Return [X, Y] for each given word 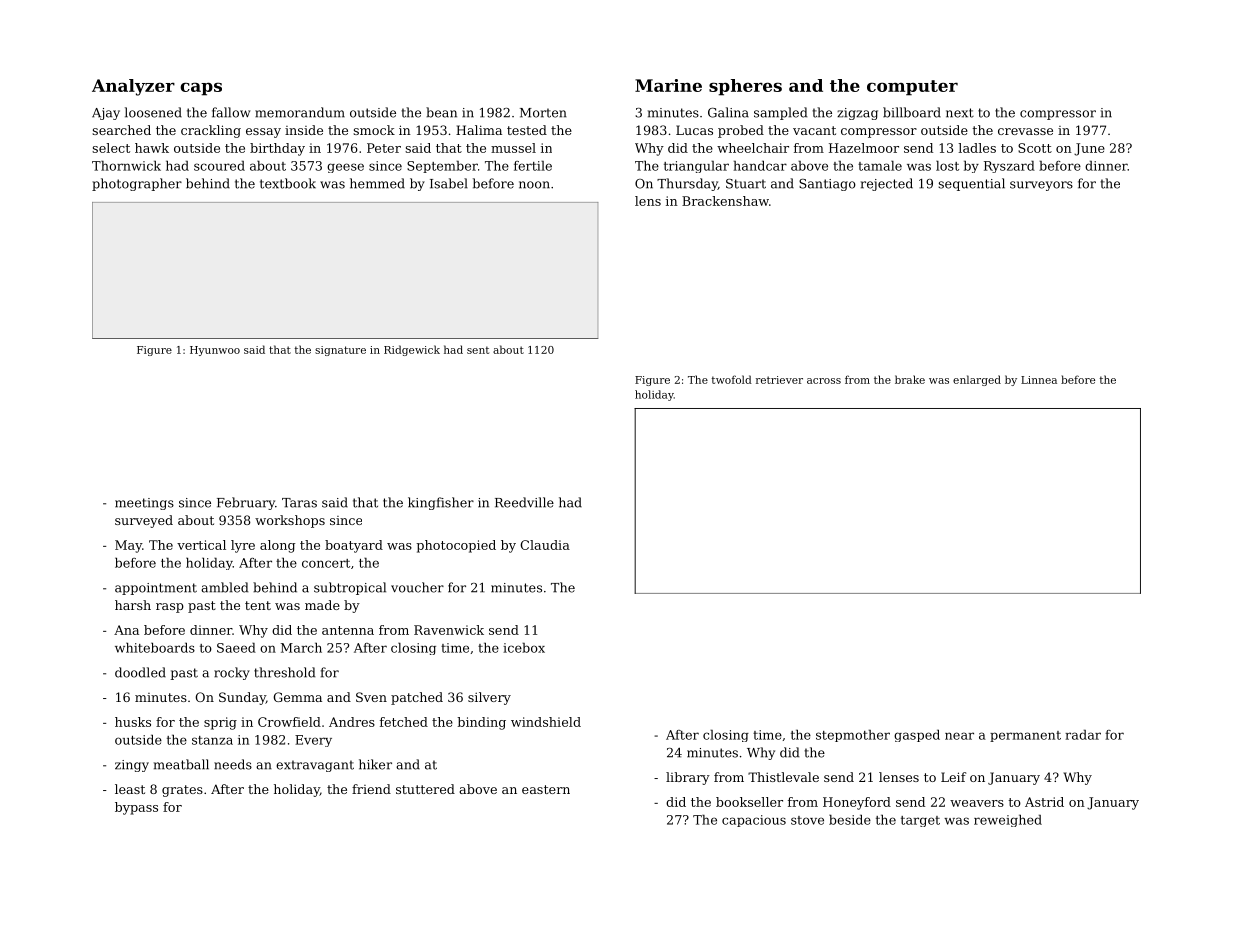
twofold [732, 379]
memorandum [300, 112]
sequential [971, 184]
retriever [779, 380]
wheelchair [753, 148]
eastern [546, 789]
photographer [137, 184]
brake [910, 379]
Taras [299, 503]
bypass [136, 808]
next [960, 113]
